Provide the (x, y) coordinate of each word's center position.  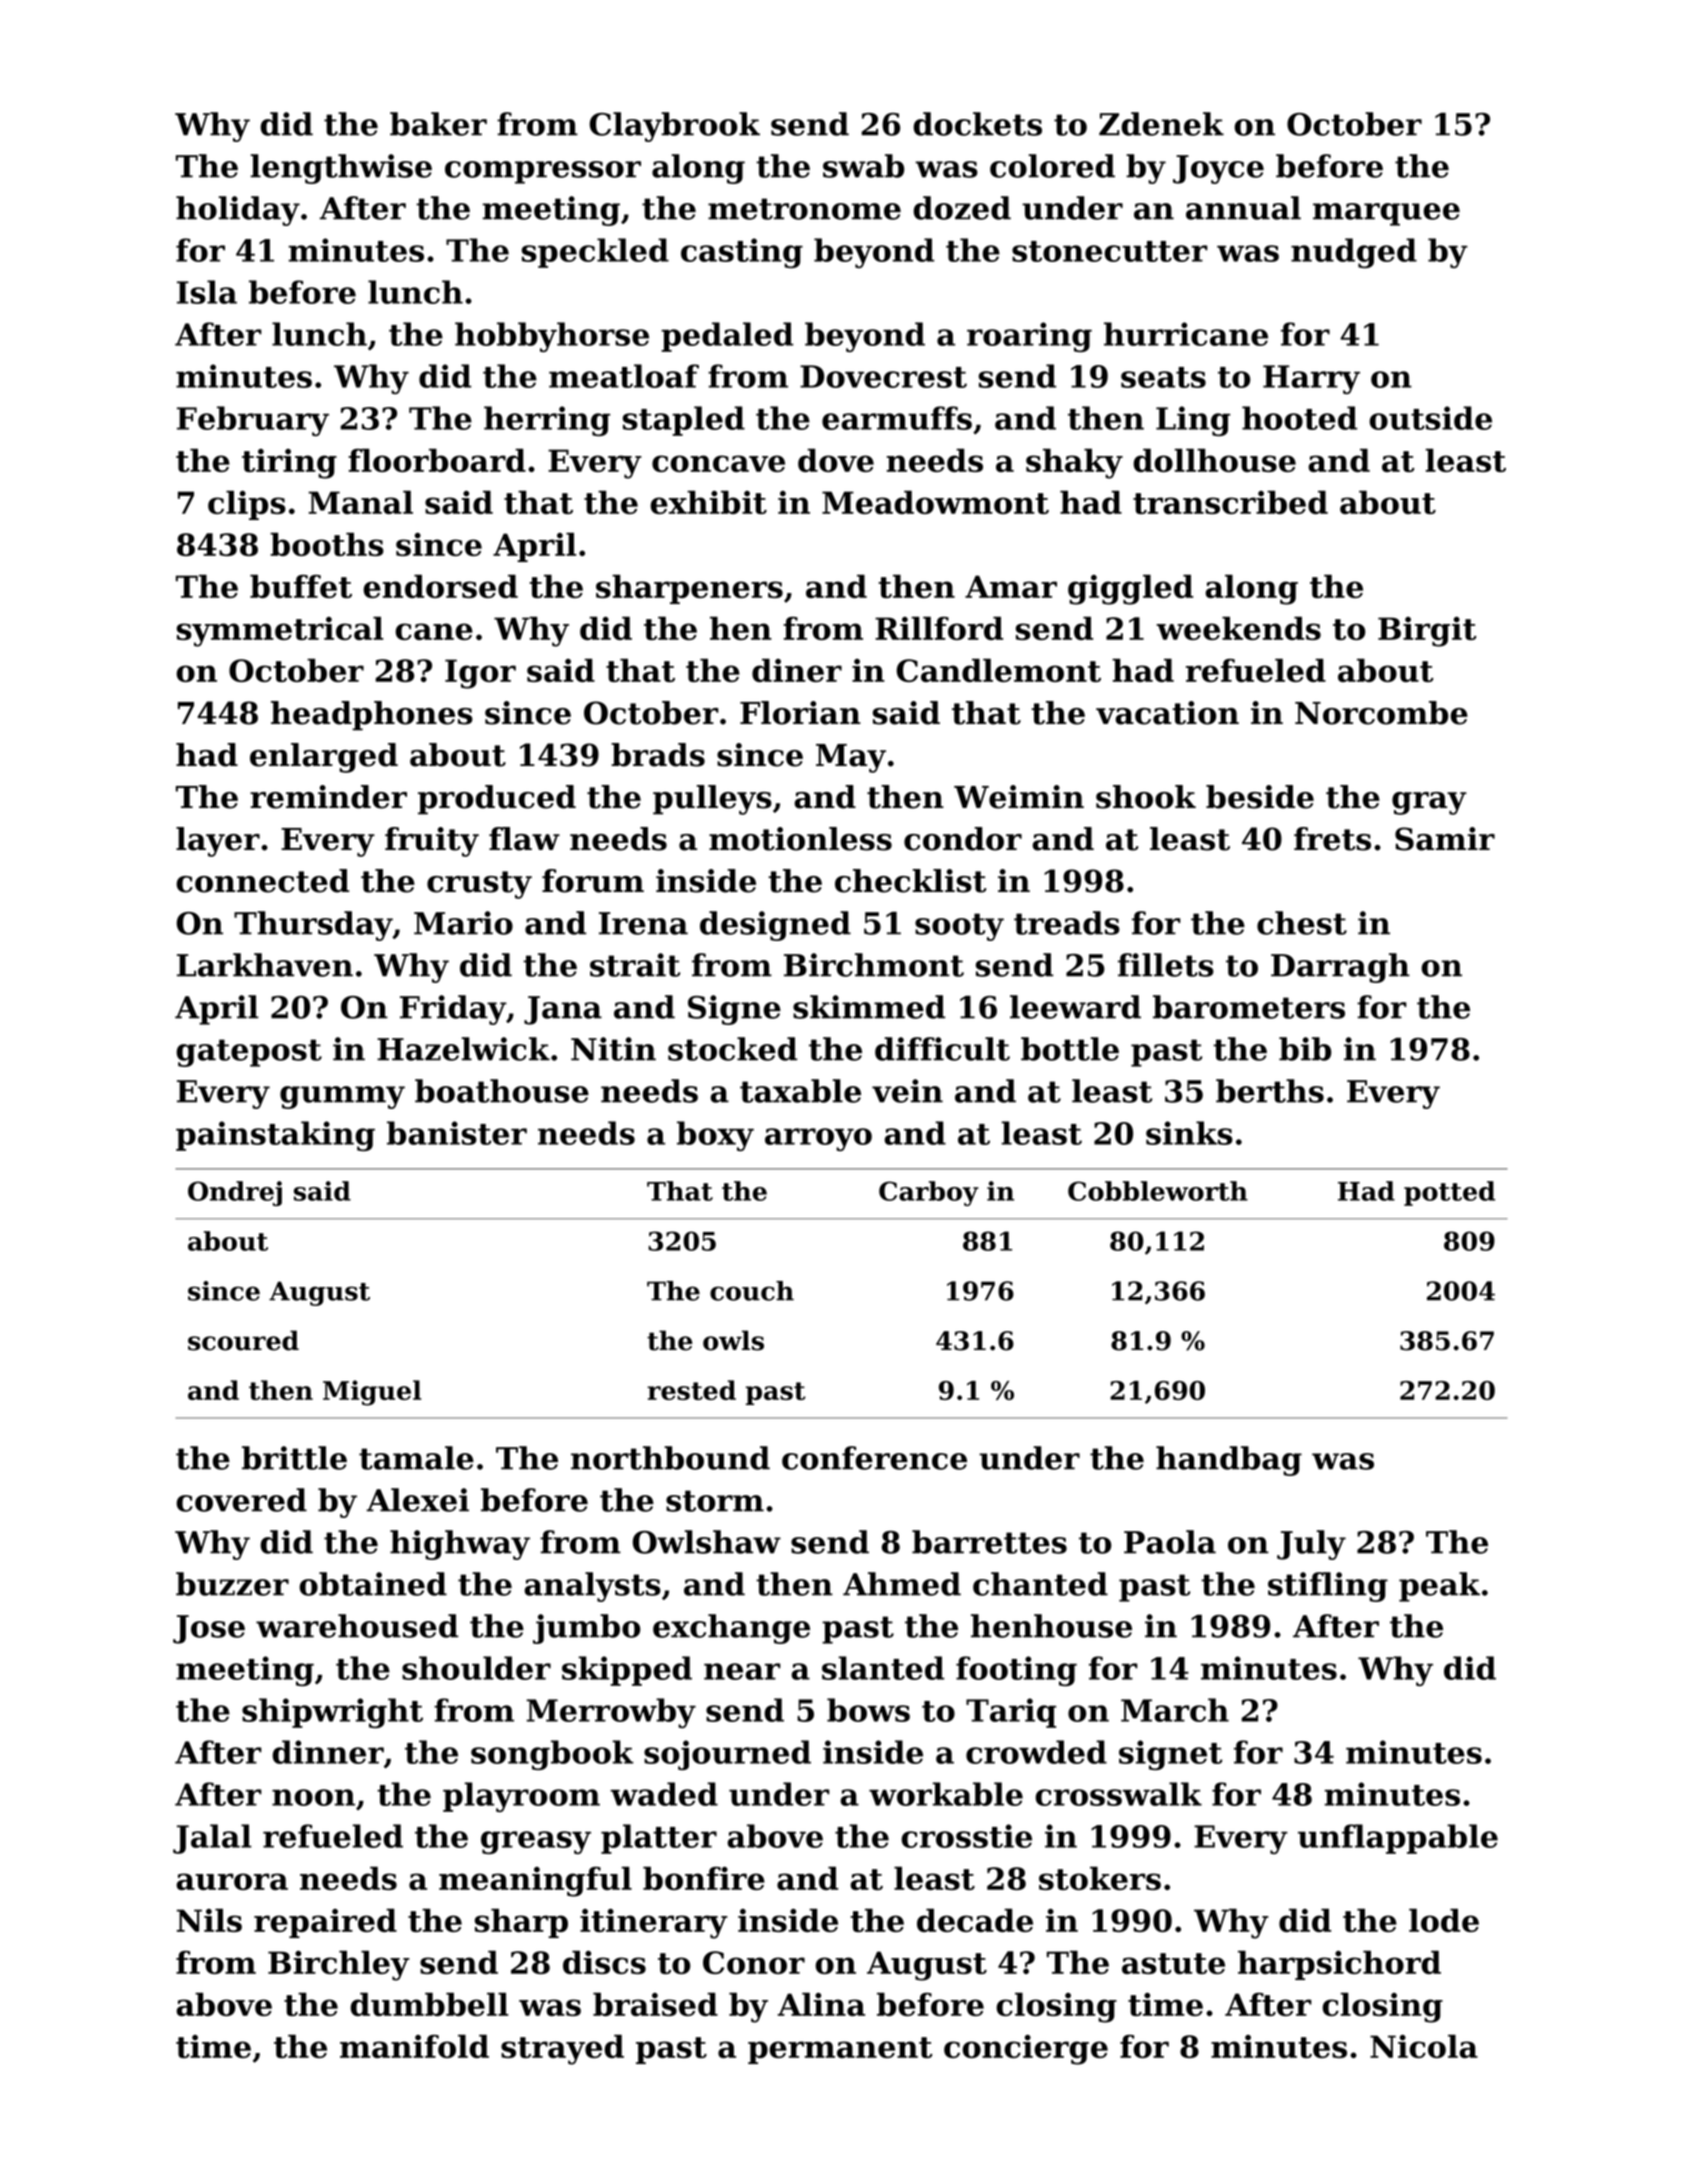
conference (874, 1458)
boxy (715, 1136)
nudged (1354, 253)
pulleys (712, 800)
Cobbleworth (1158, 1191)
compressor (543, 172)
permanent (840, 2050)
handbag (1229, 1461)
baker (438, 124)
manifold (414, 2046)
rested (691, 1390)
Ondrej (235, 1193)
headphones (372, 716)
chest (1302, 923)
